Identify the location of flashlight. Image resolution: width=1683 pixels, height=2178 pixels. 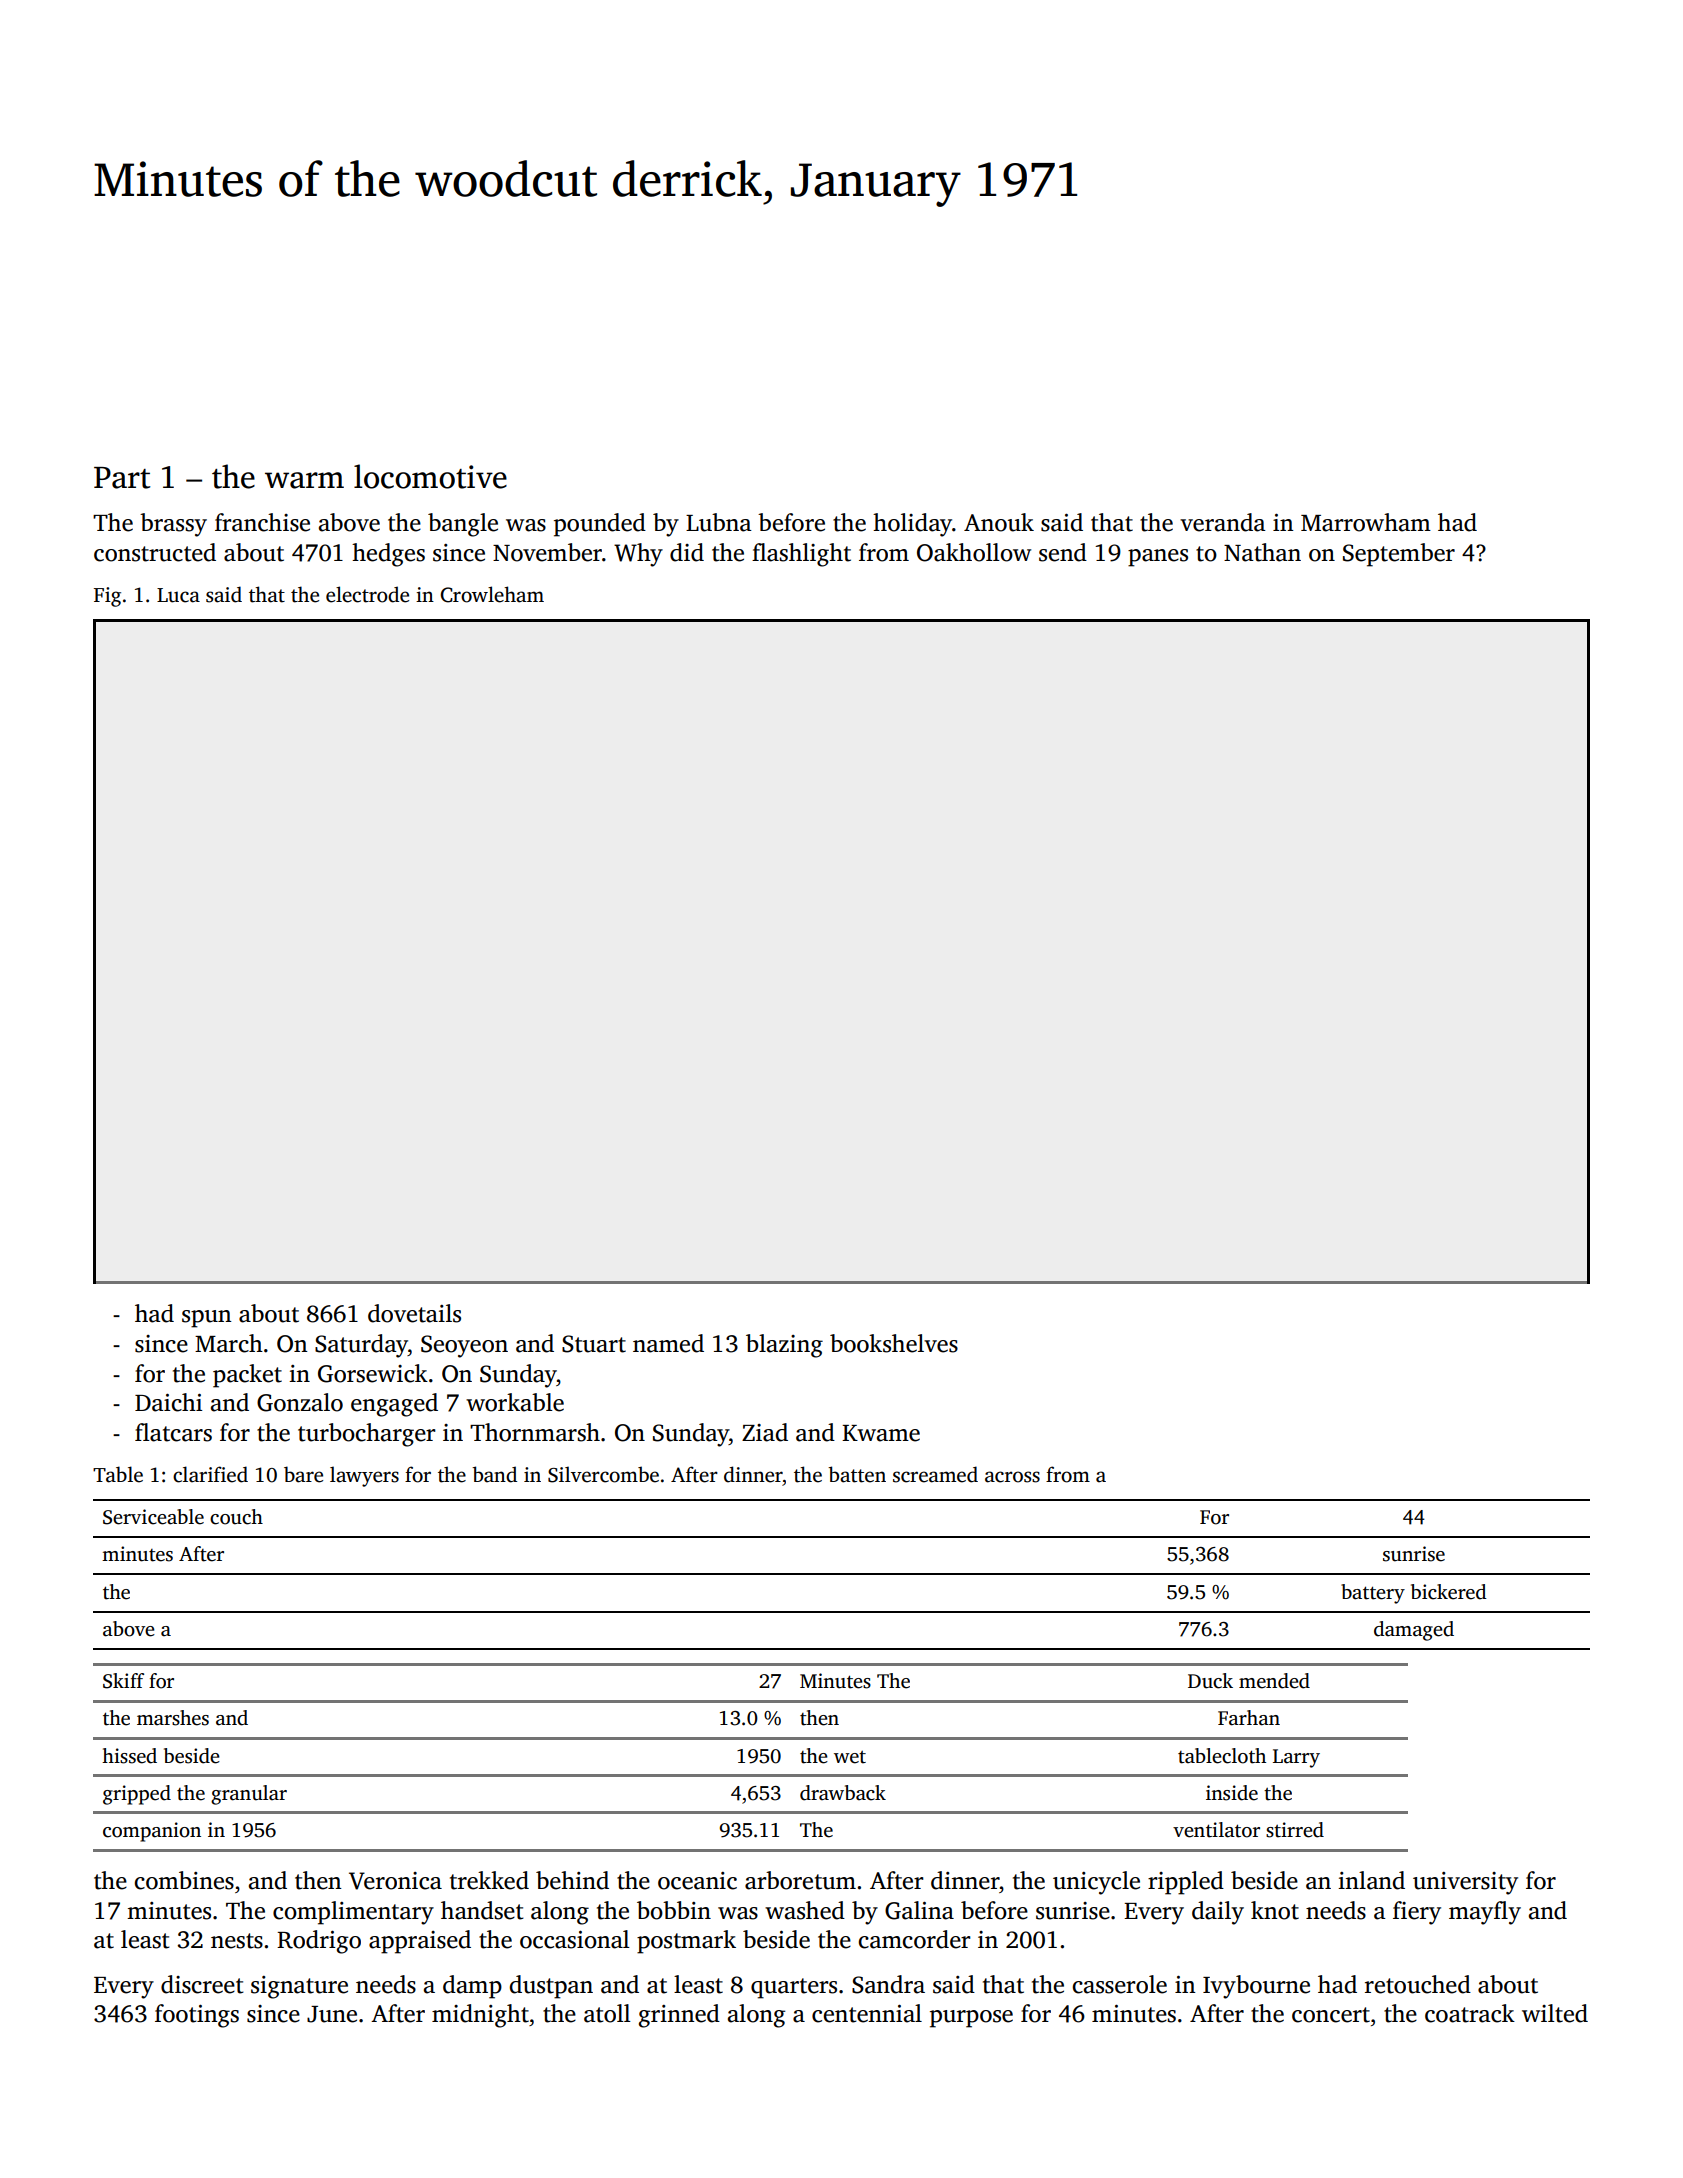
(801, 555).
